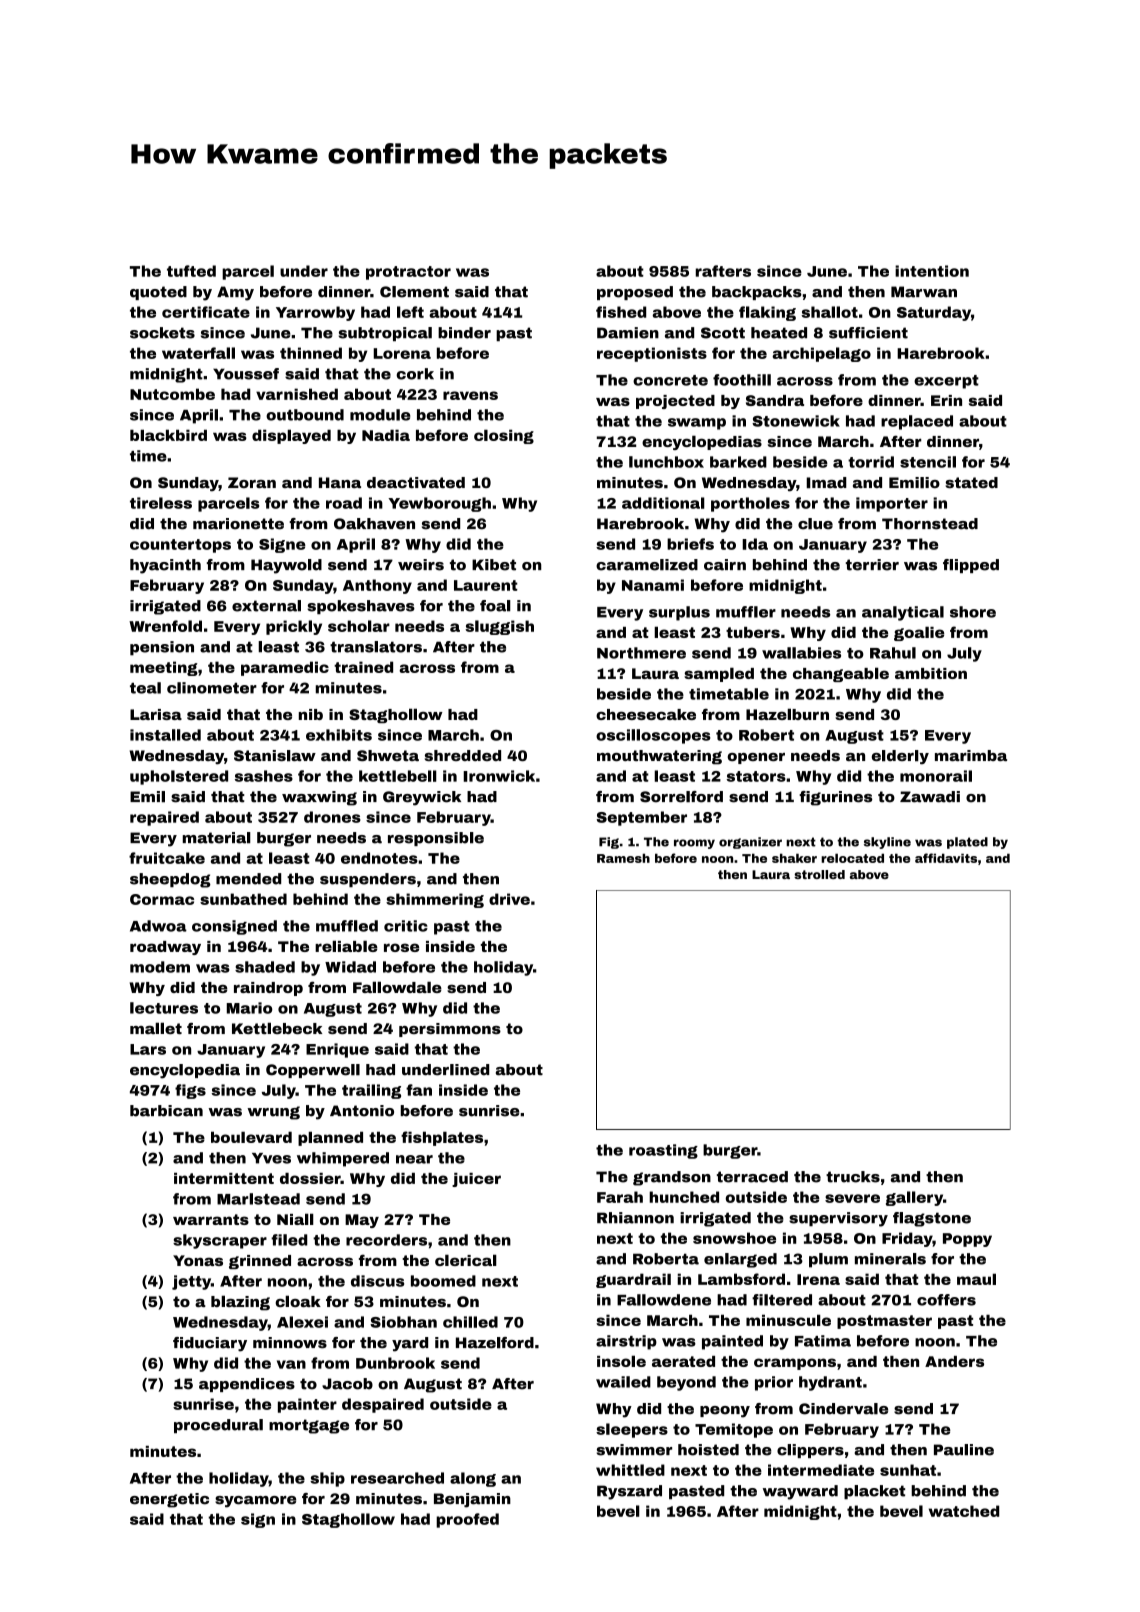  What do you see at coordinates (439, 504) in the document?
I see `Yewborough` at bounding box center [439, 504].
